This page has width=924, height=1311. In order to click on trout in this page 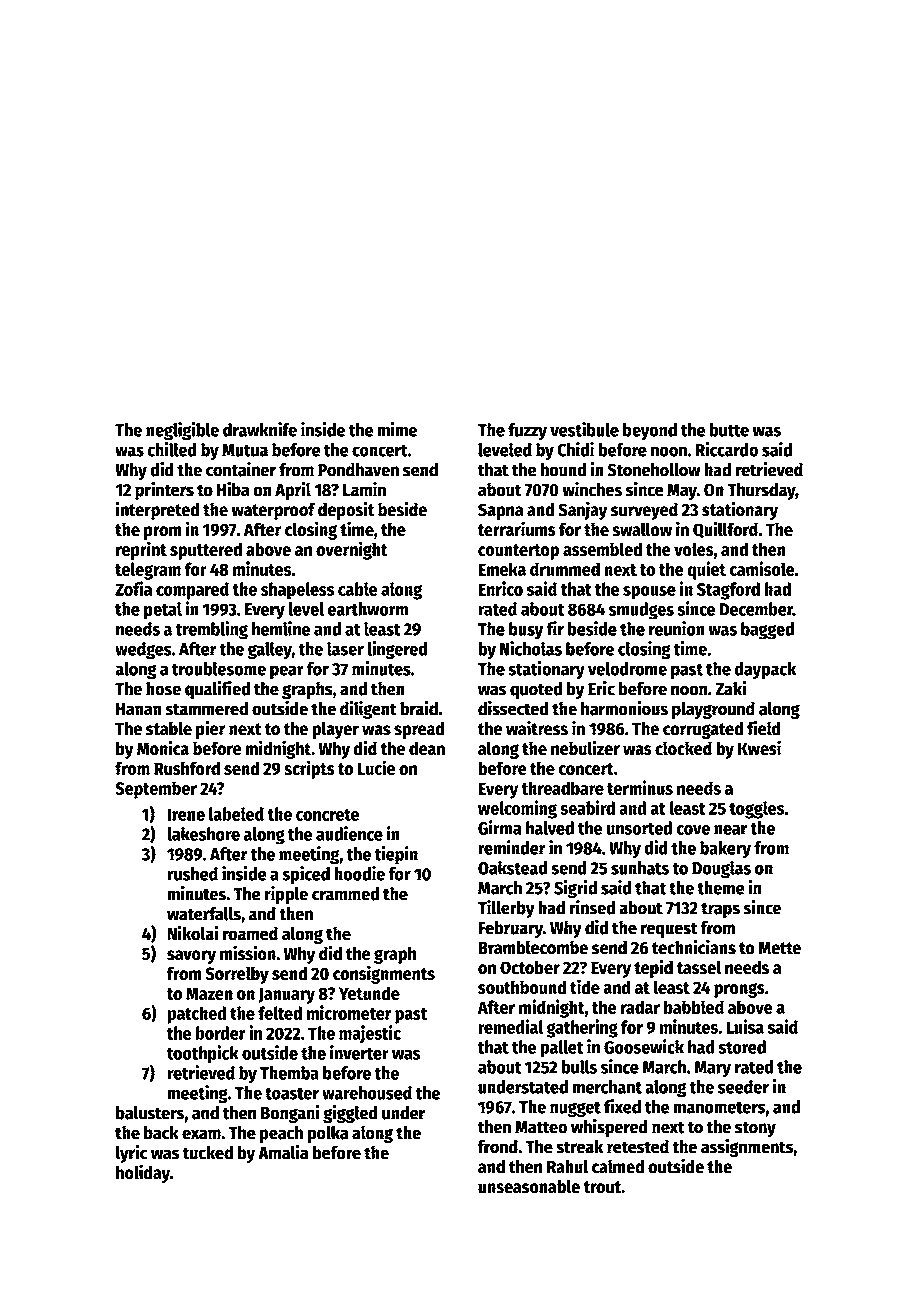, I will do `click(602, 1187)`.
